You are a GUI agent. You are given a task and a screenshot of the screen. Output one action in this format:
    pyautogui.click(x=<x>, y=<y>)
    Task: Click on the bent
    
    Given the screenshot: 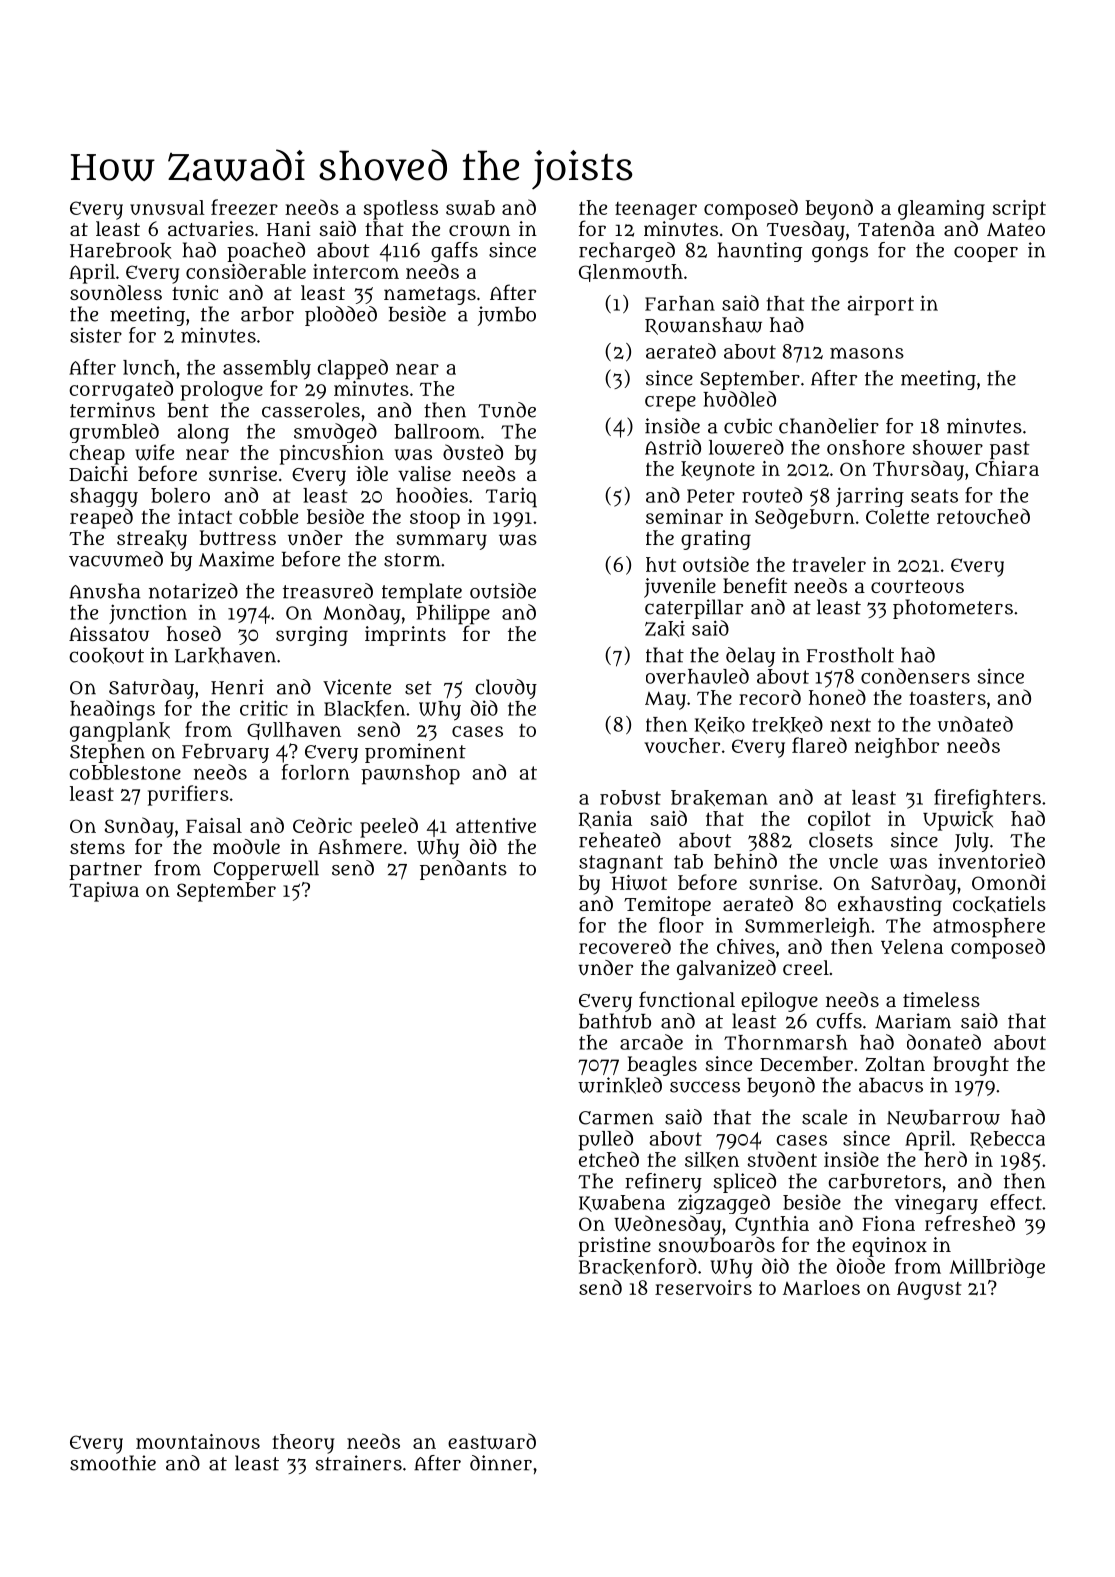 What is the action you would take?
    pyautogui.click(x=188, y=410)
